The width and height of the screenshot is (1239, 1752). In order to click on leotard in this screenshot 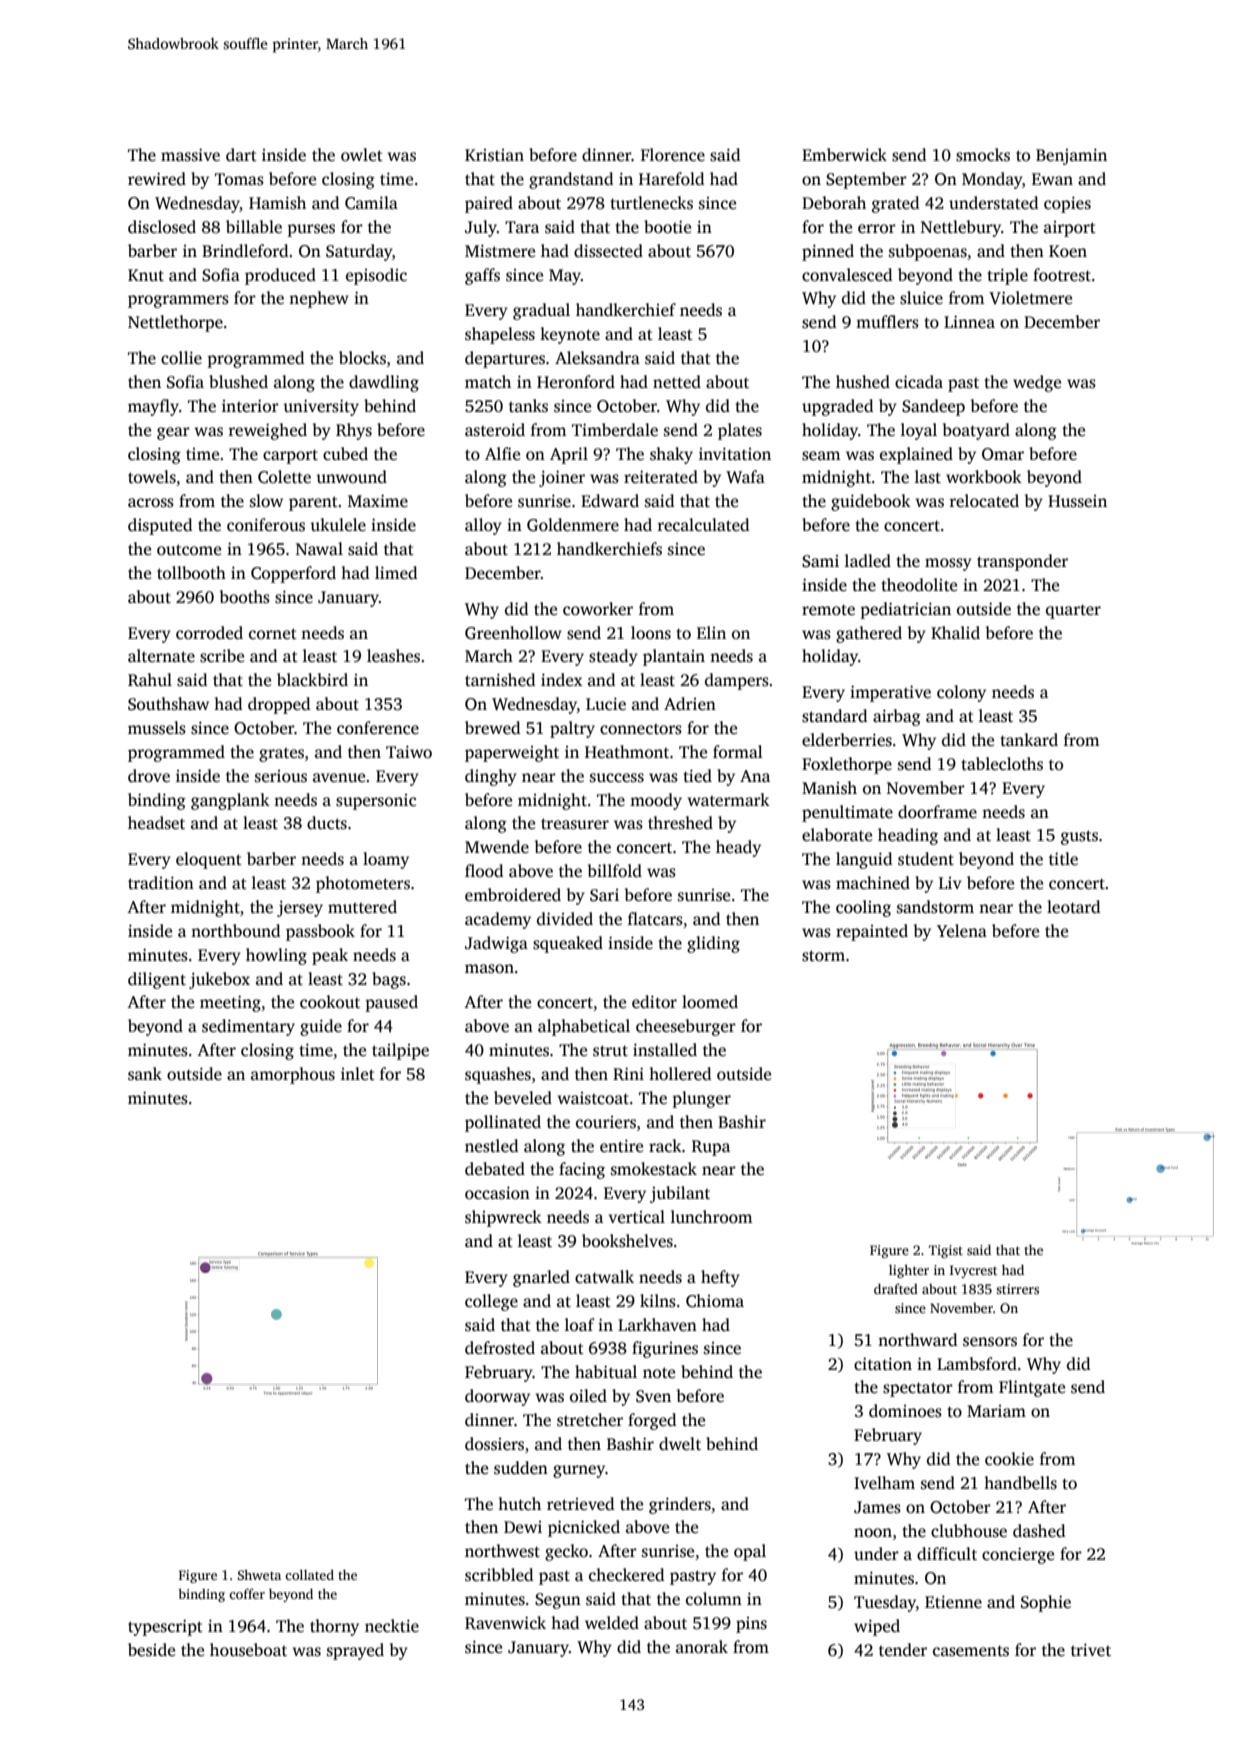, I will do `click(1073, 907)`.
